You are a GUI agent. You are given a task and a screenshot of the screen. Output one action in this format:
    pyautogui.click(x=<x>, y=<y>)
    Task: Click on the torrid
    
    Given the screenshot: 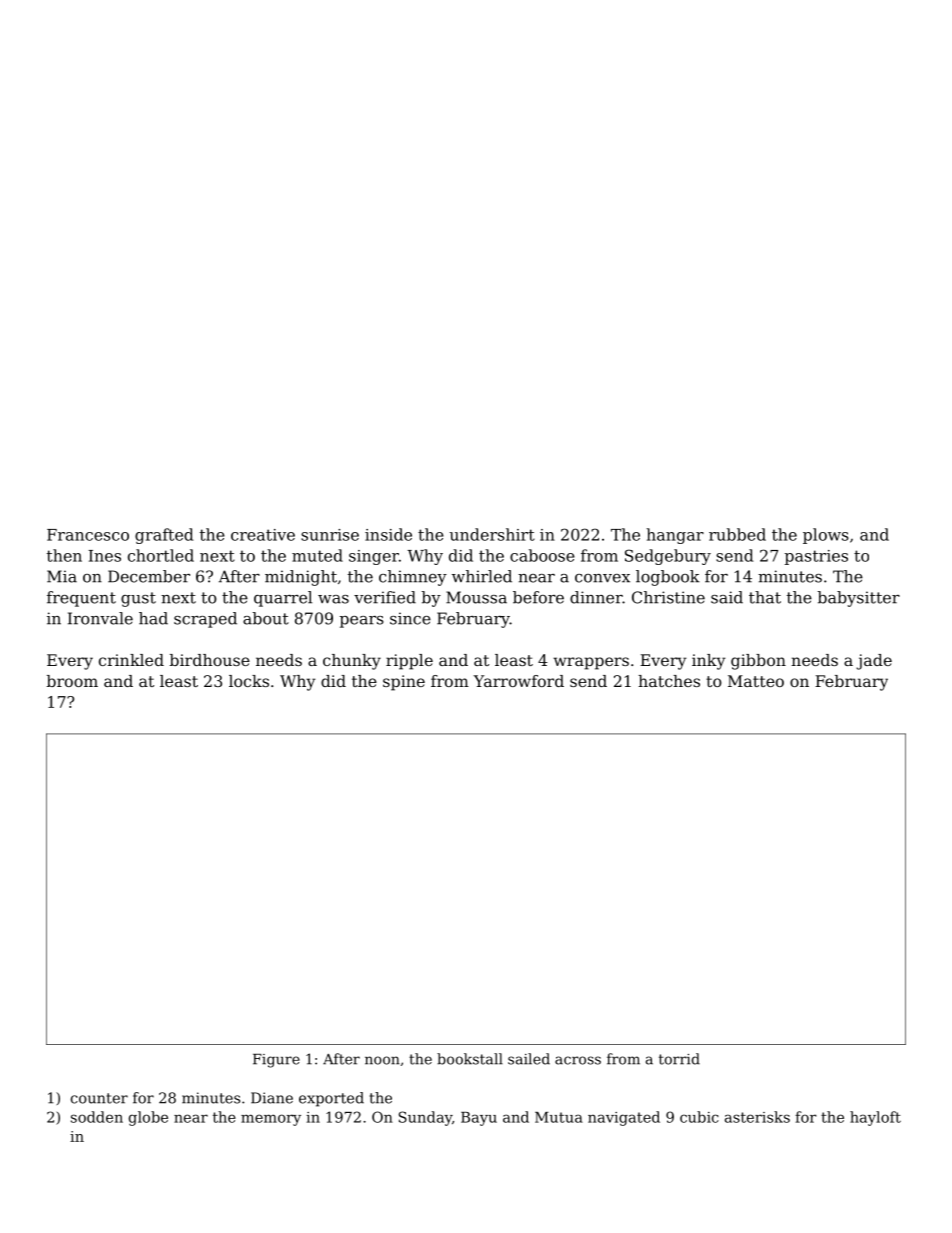 What is the action you would take?
    pyautogui.click(x=679, y=1059)
